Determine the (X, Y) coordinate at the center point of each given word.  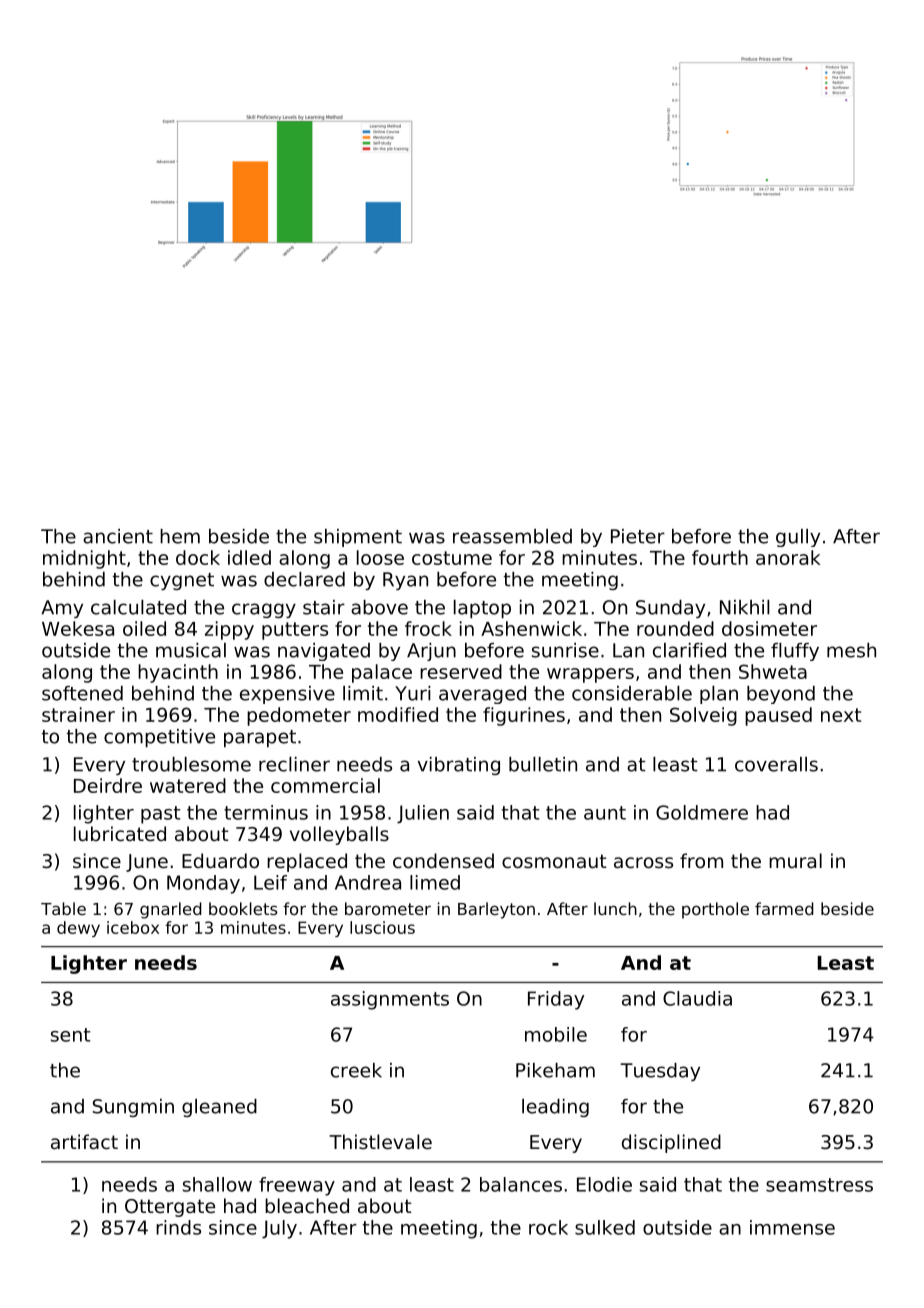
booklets (243, 908)
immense (792, 1227)
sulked (605, 1227)
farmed (784, 908)
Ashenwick (531, 628)
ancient (118, 536)
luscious (382, 927)
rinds (178, 1227)
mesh (851, 650)
